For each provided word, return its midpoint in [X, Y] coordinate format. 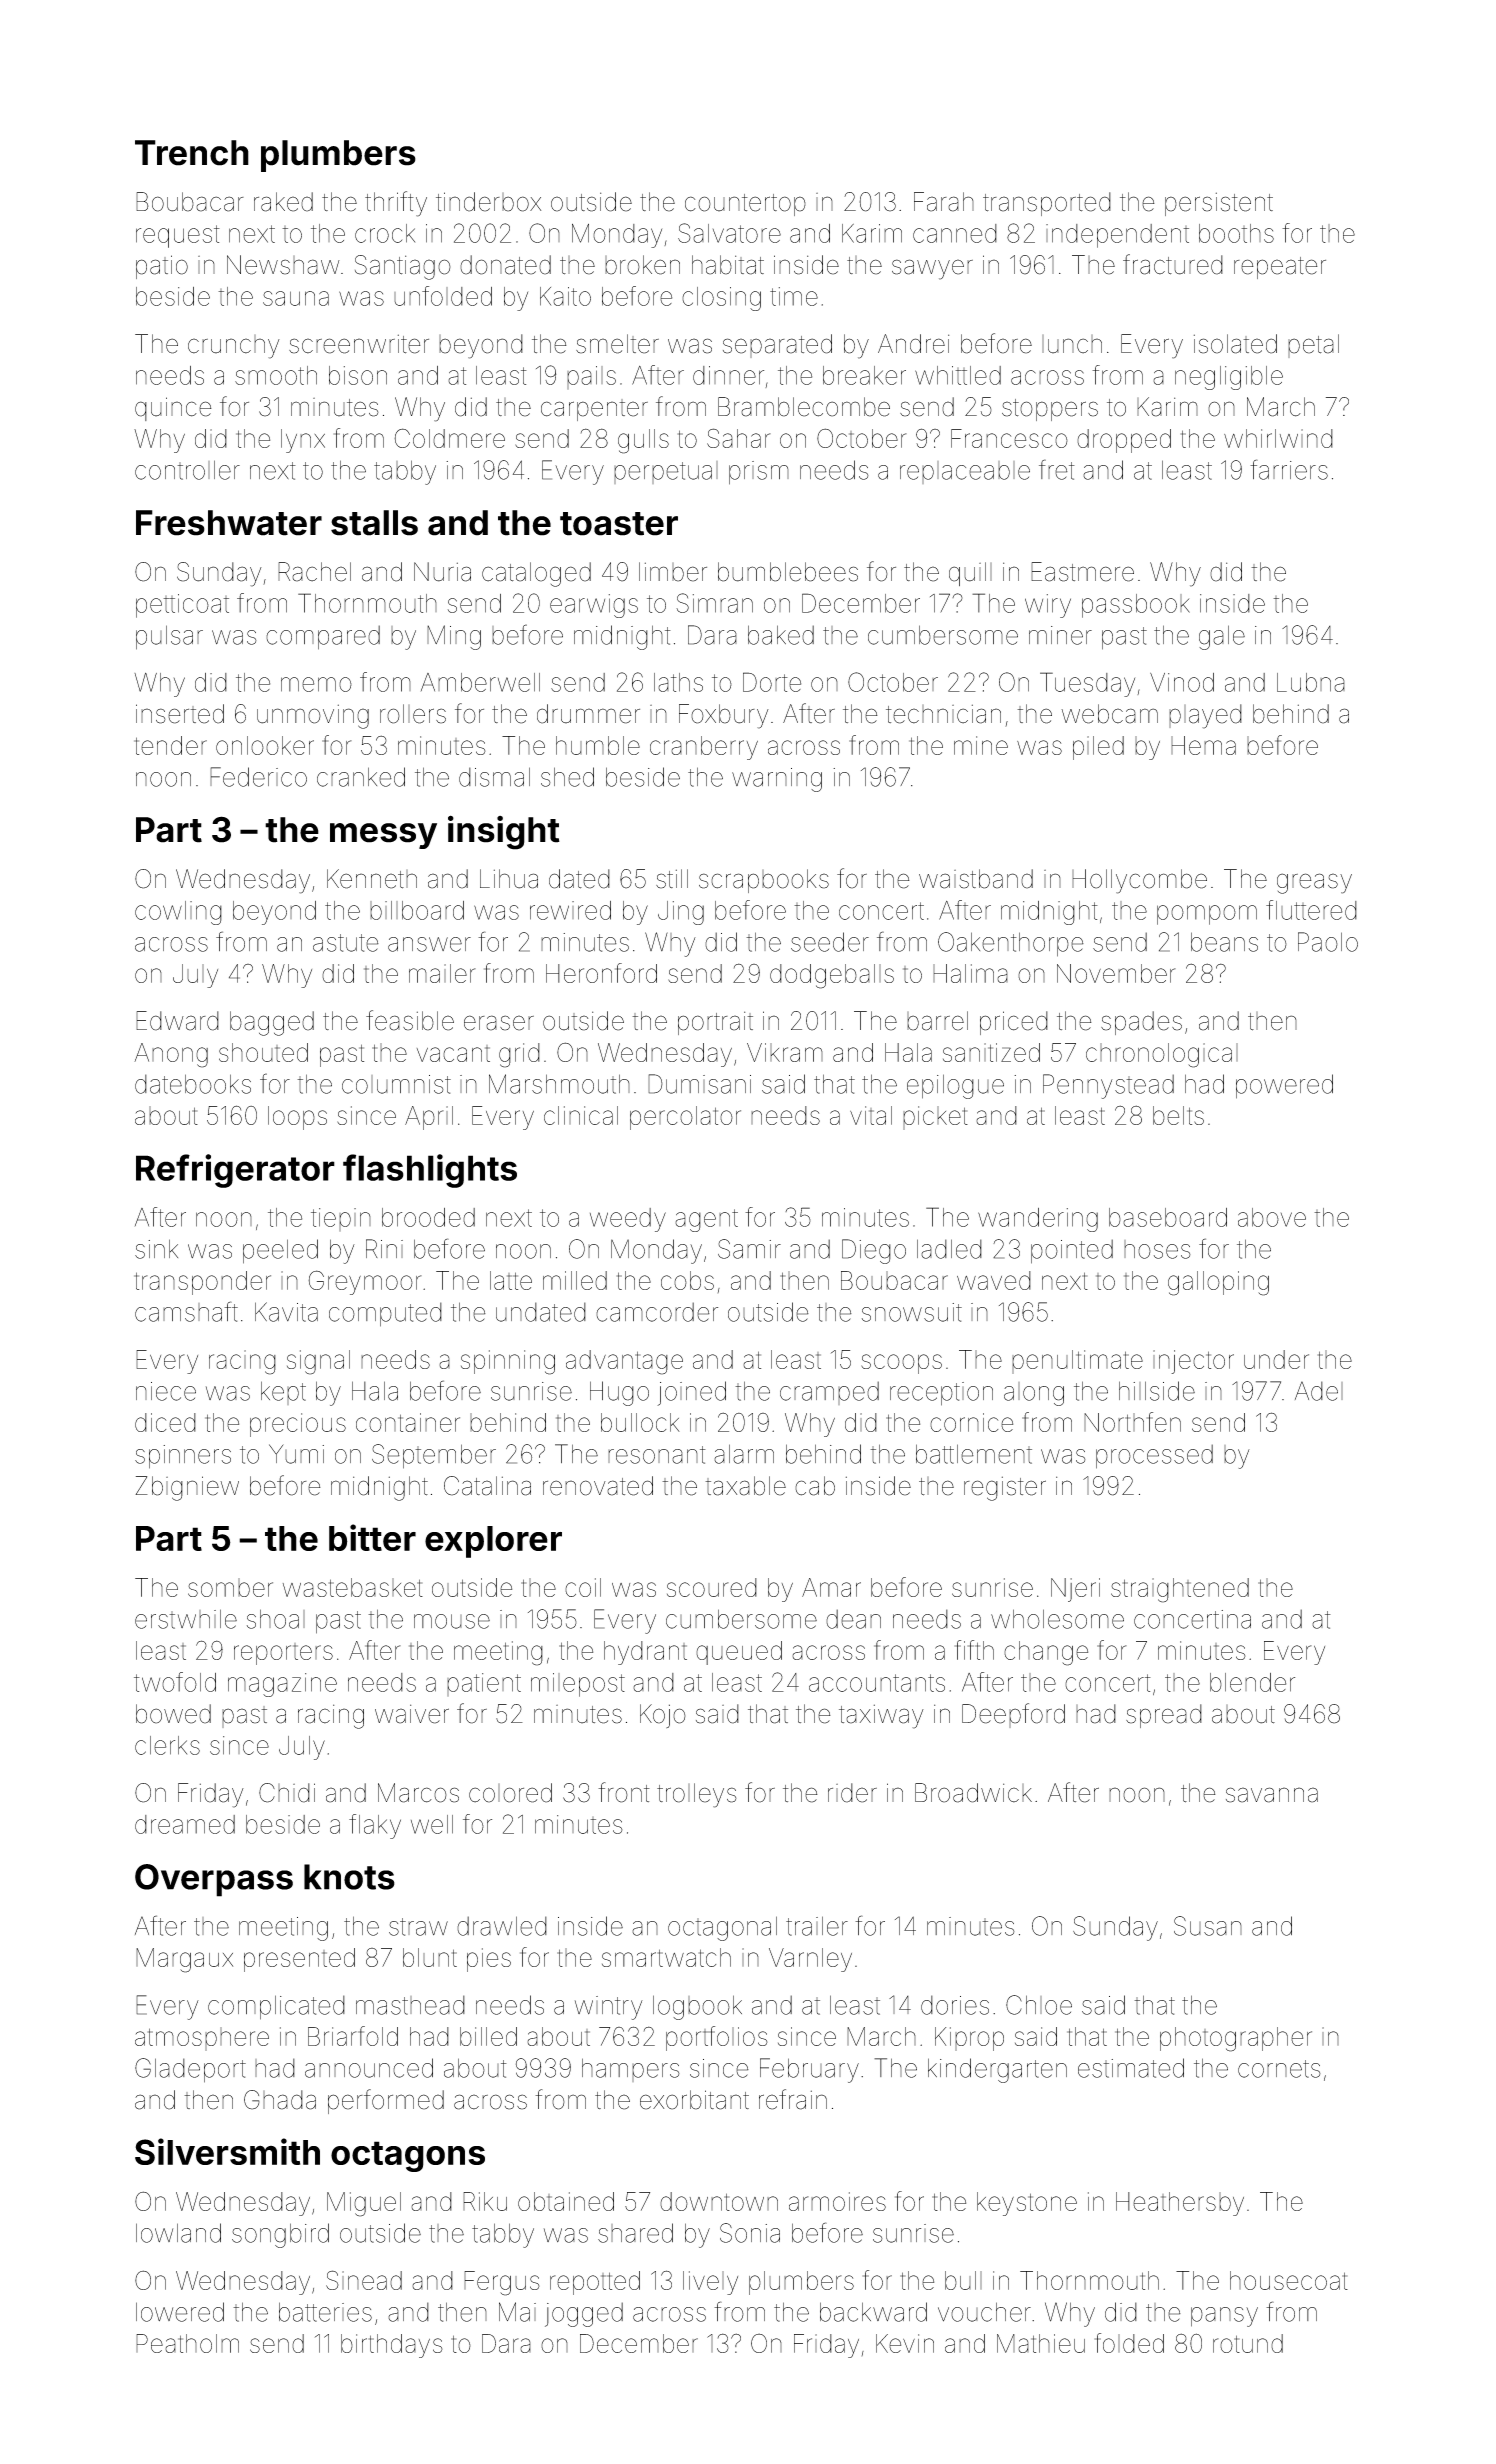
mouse [452, 1621]
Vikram [785, 1052]
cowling [178, 913]
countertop [745, 205]
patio [162, 267]
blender [1252, 1682]
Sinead [364, 2280]
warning [777, 780]
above [1272, 1217]
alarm [744, 1454]
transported [1047, 204]
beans [1224, 942]
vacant [453, 1053]
